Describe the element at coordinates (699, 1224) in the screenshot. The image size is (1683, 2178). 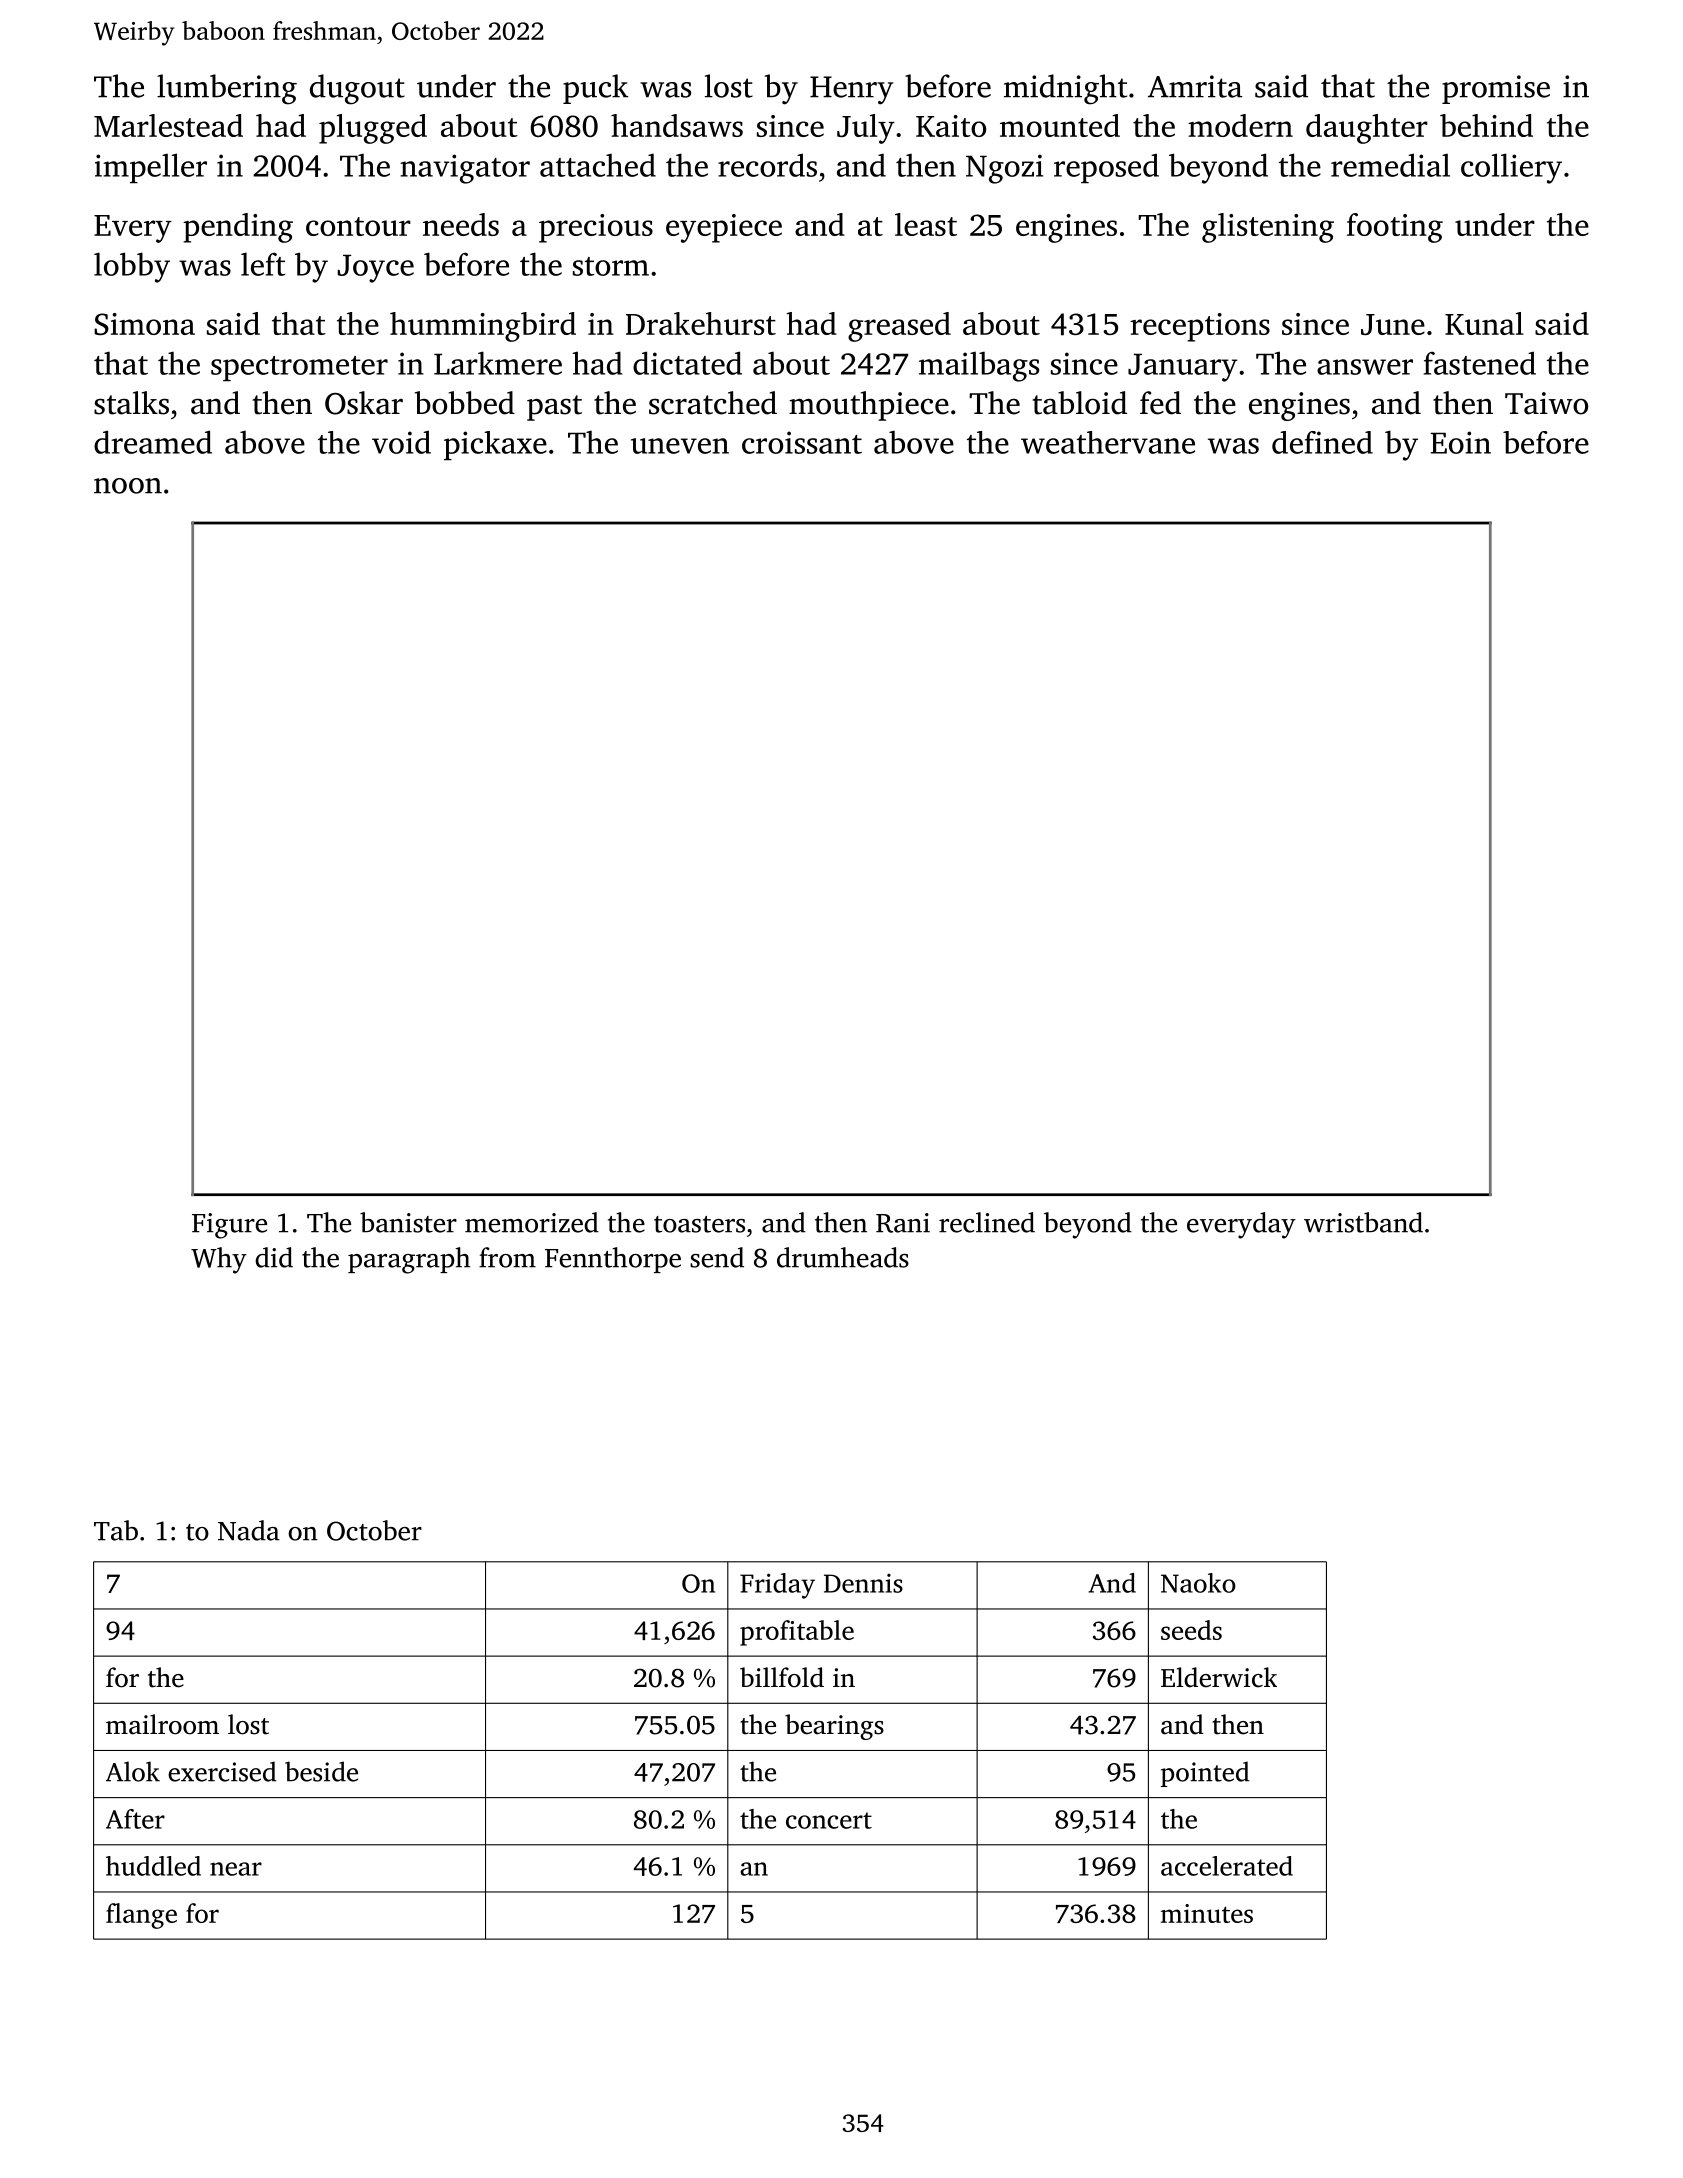
I see `toasters` at that location.
